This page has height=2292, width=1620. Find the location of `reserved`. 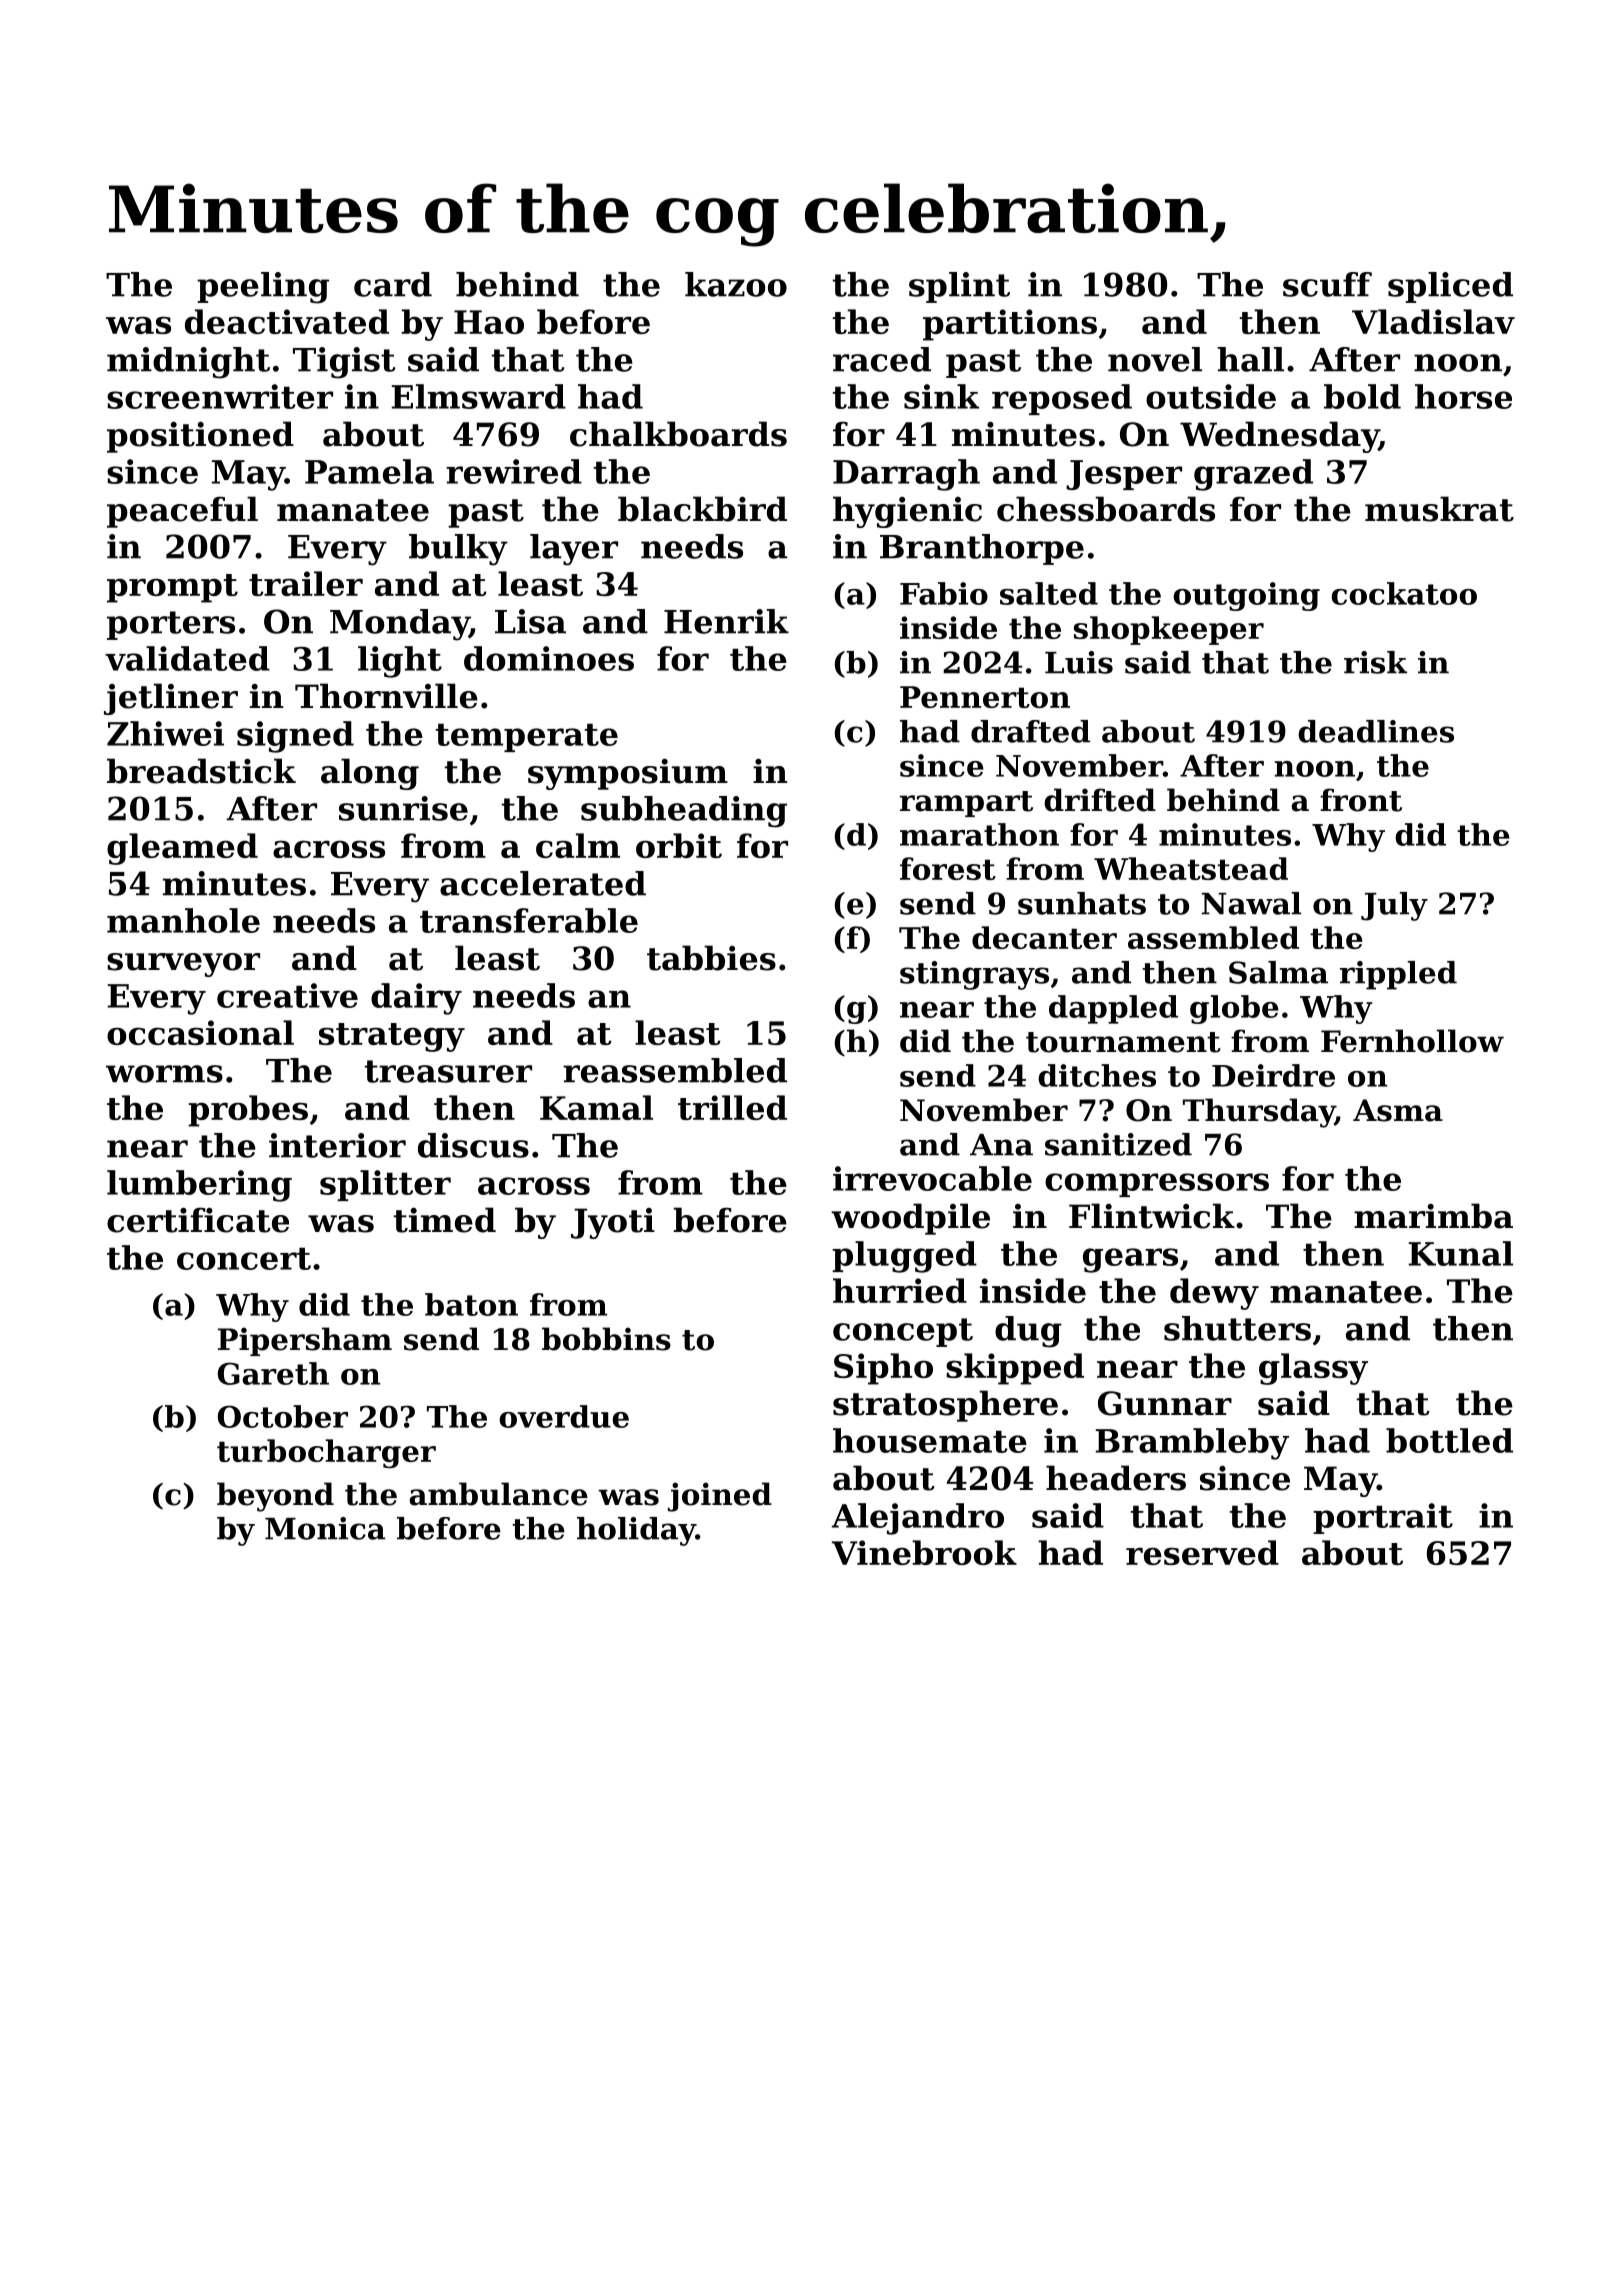

reserved is located at coordinates (1202, 1552).
